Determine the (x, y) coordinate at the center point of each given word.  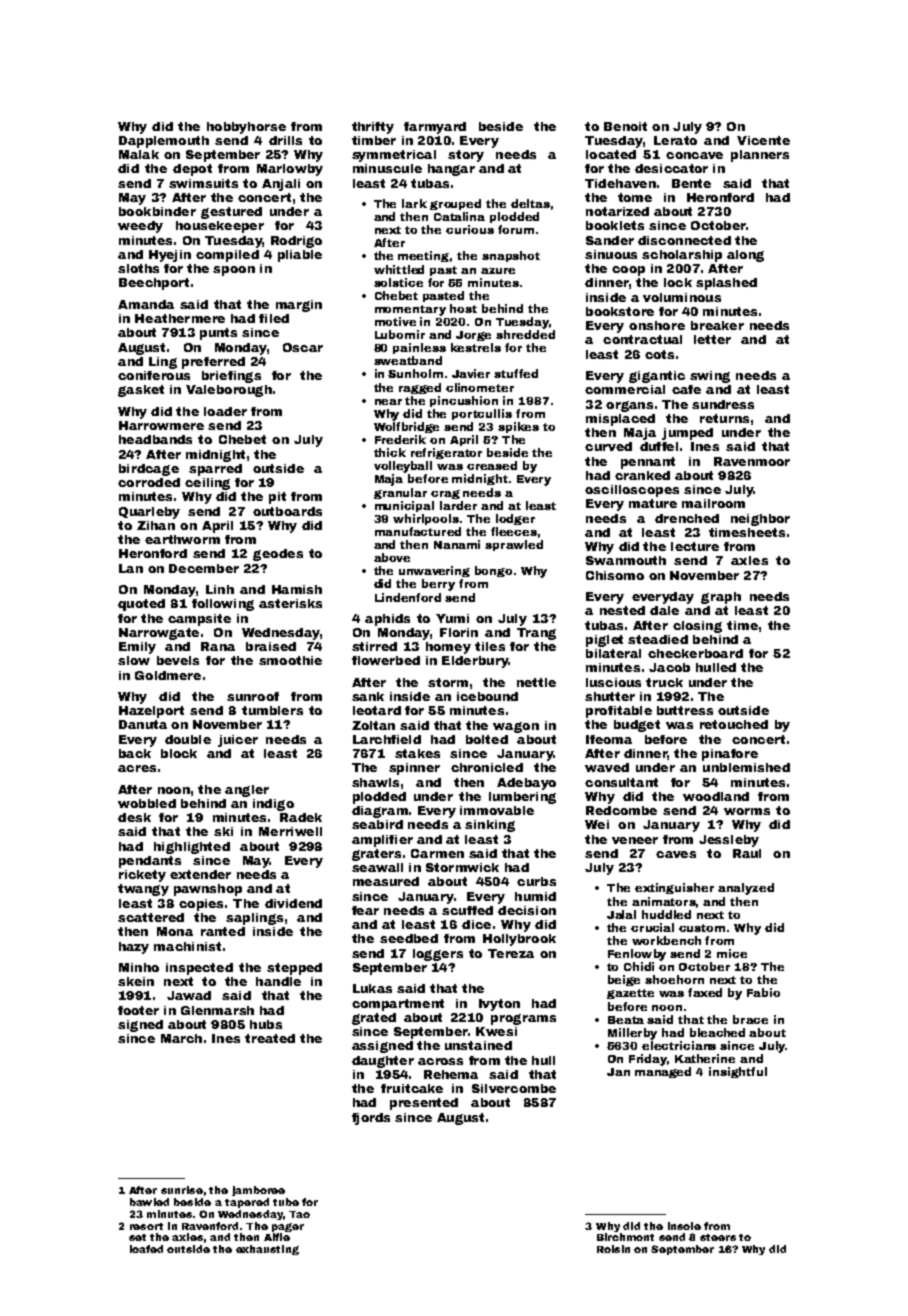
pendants (150, 862)
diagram (380, 812)
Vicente (763, 140)
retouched (734, 724)
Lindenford (408, 597)
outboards (287, 511)
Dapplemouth (164, 142)
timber (374, 140)
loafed (146, 1249)
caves (676, 854)
